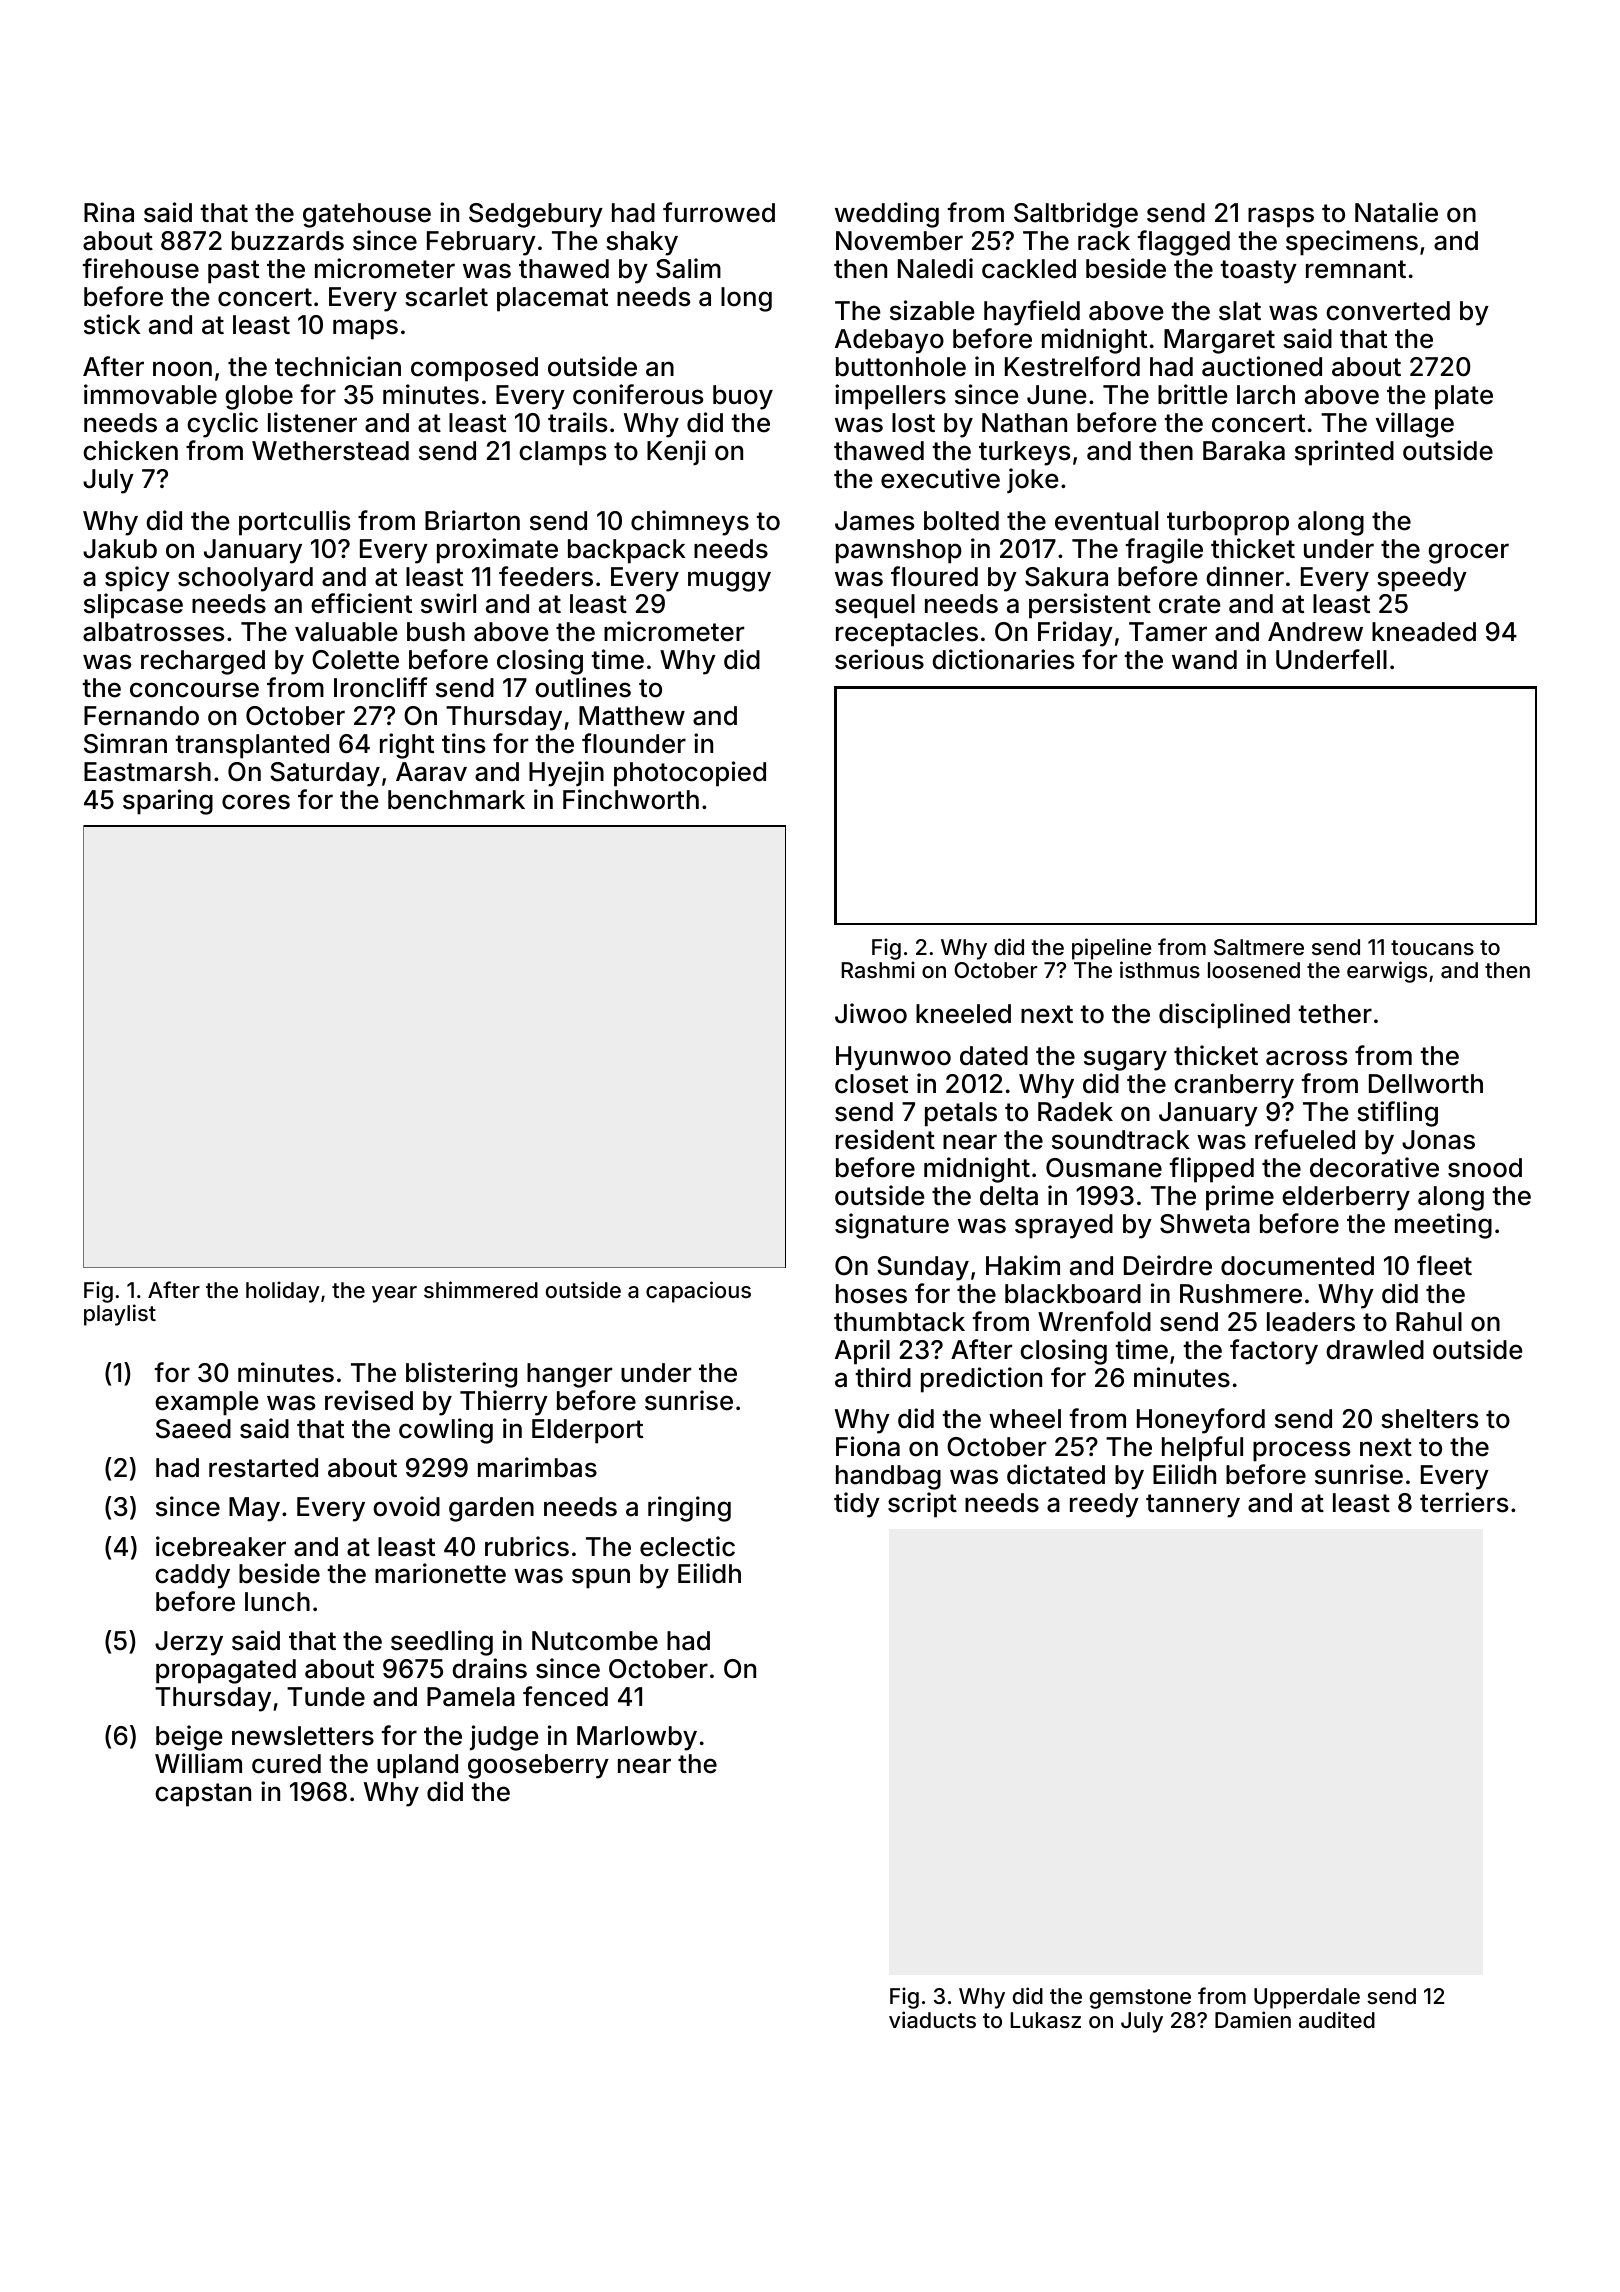  Describe the element at coordinates (887, 215) in the image. I see `wedding` at that location.
